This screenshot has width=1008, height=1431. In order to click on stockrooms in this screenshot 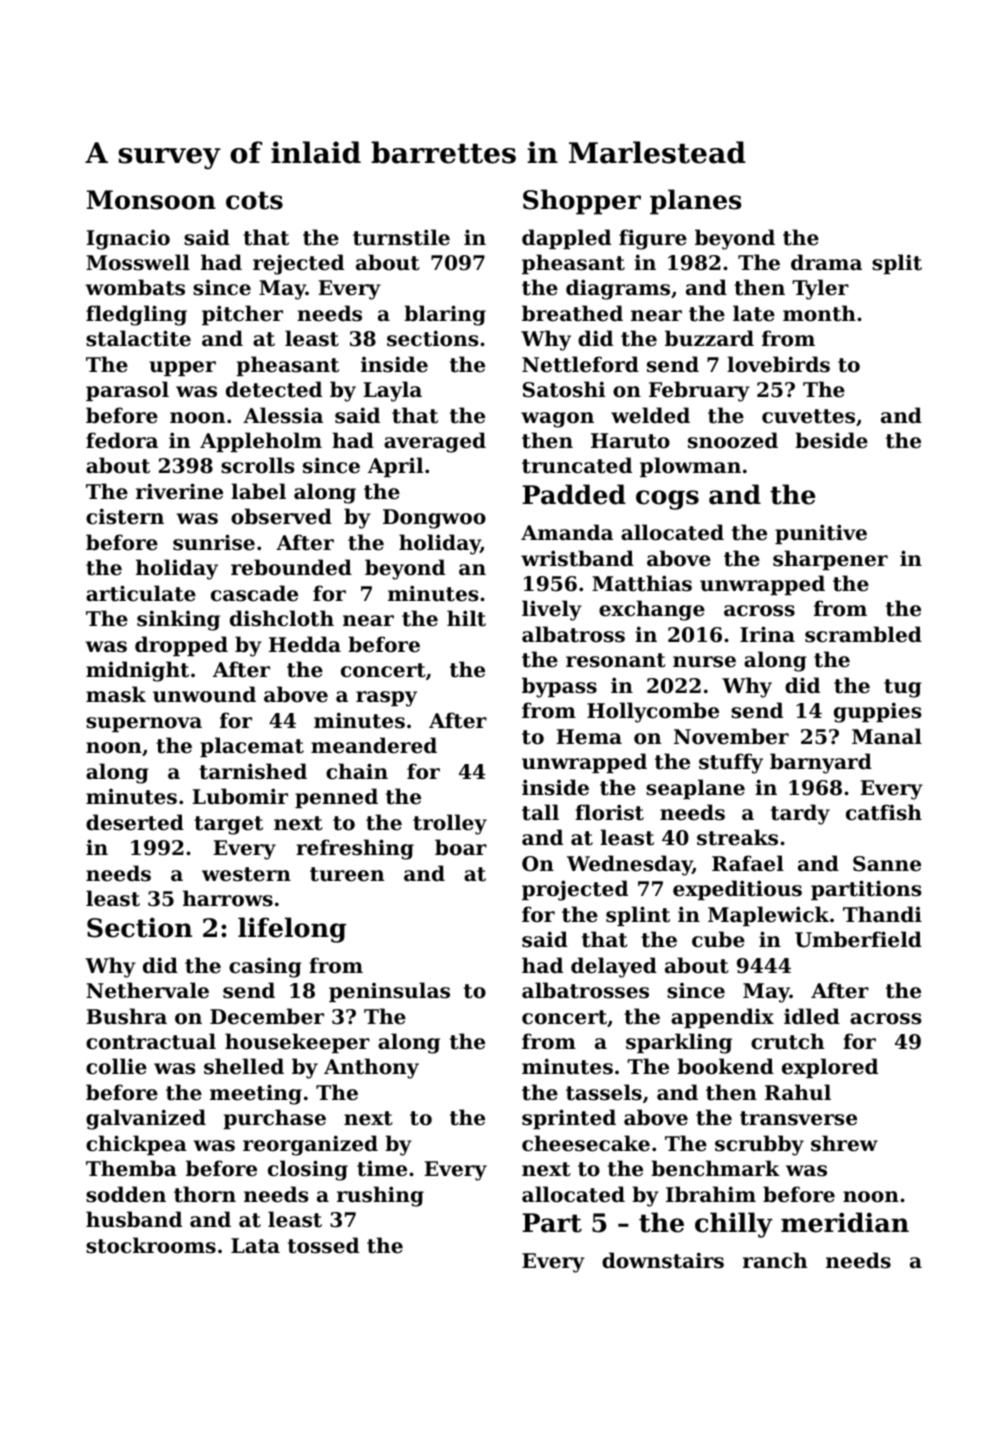, I will do `click(151, 1245)`.
